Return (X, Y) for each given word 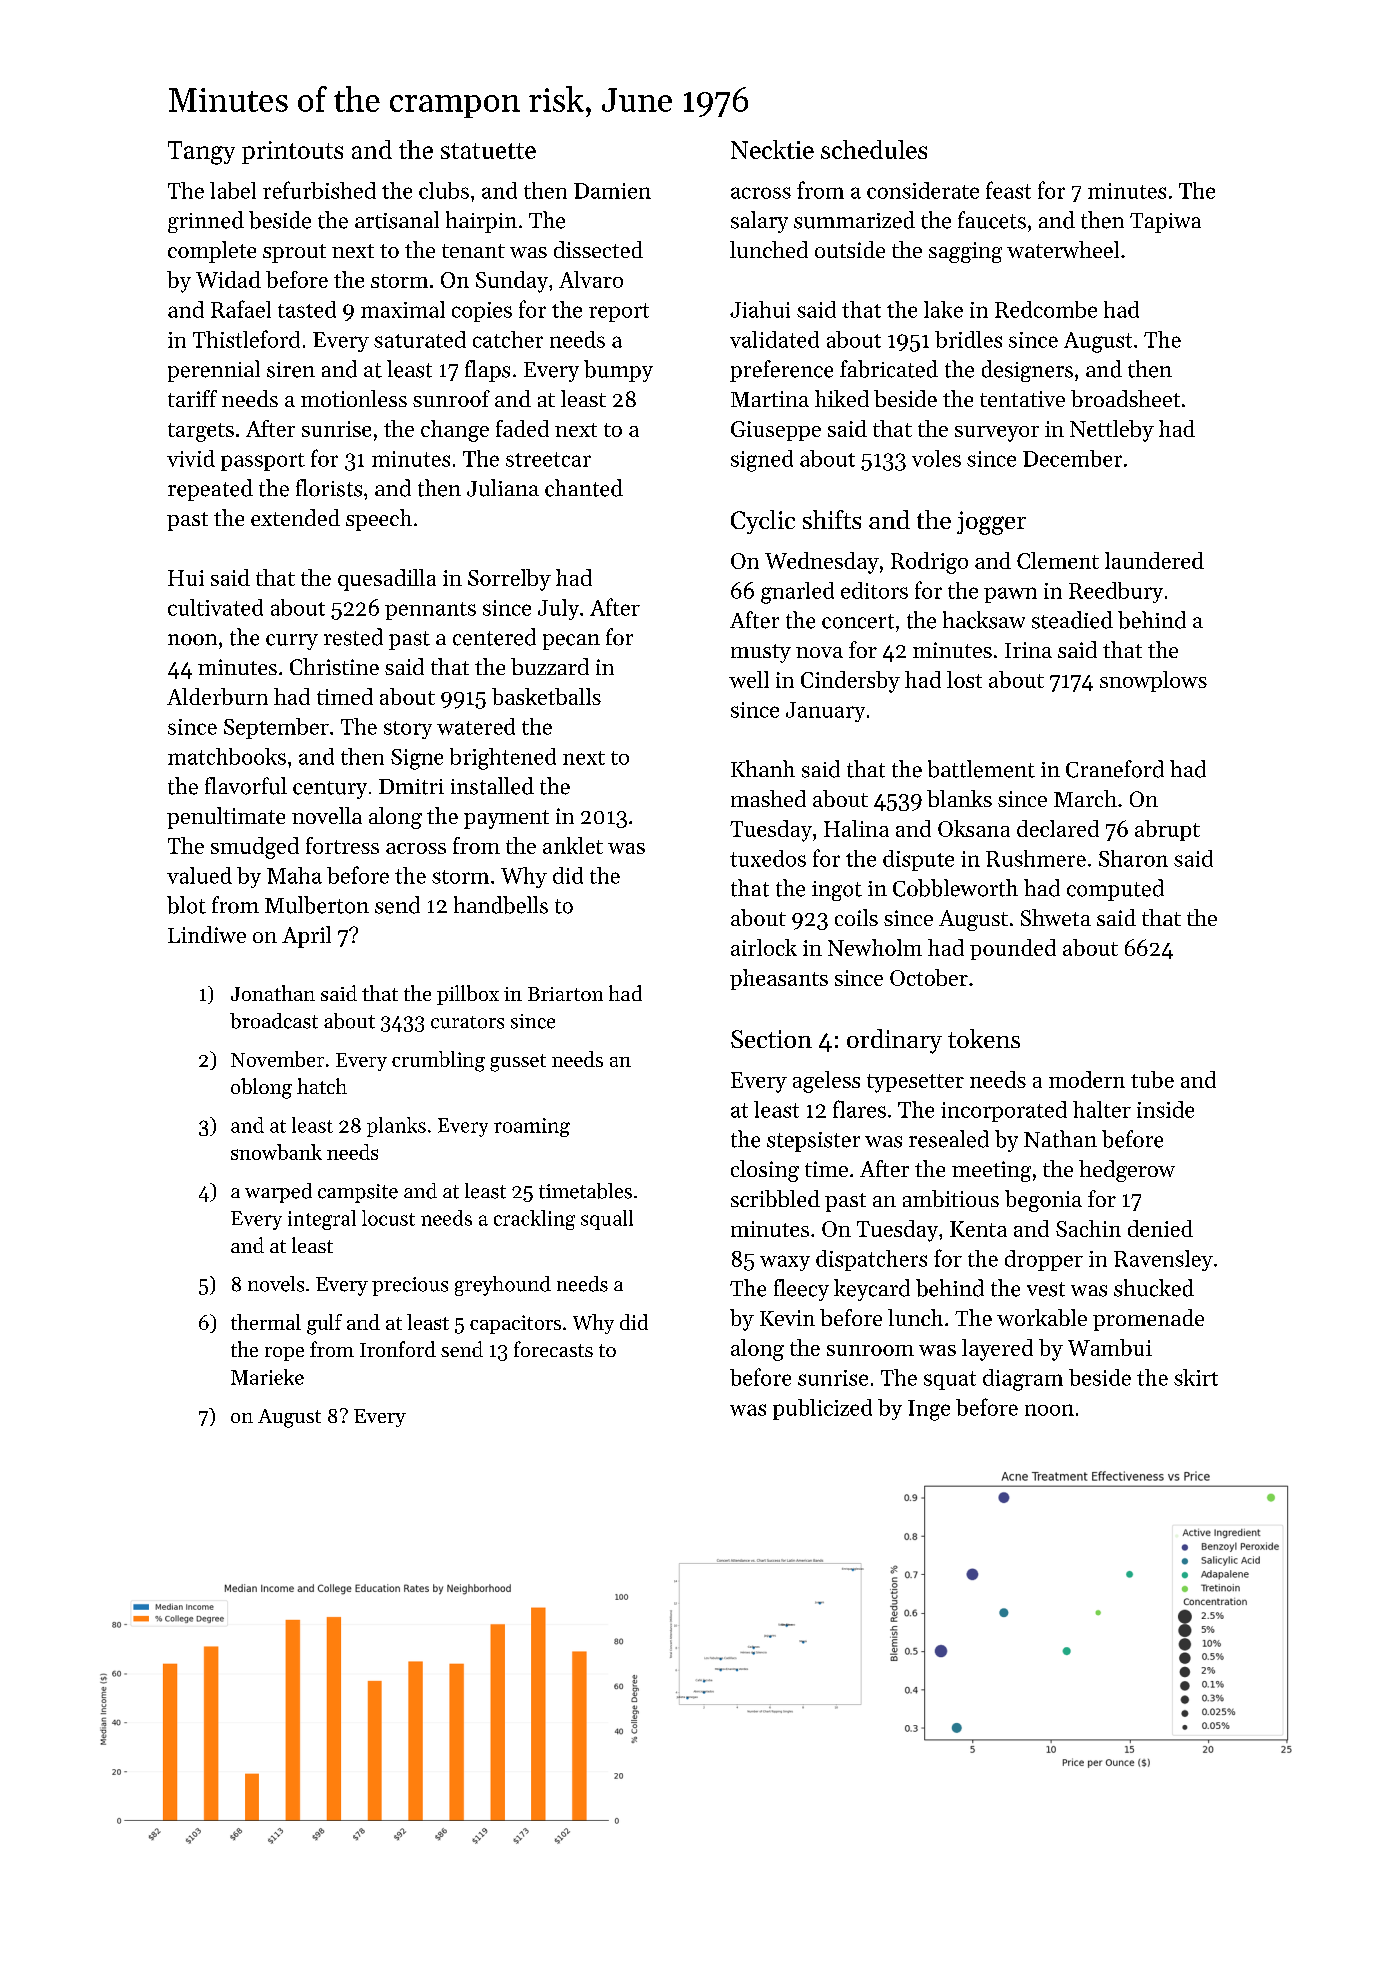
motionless (354, 398)
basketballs (546, 696)
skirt (1196, 1377)
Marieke (267, 1377)
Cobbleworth (955, 888)
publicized (822, 1409)
